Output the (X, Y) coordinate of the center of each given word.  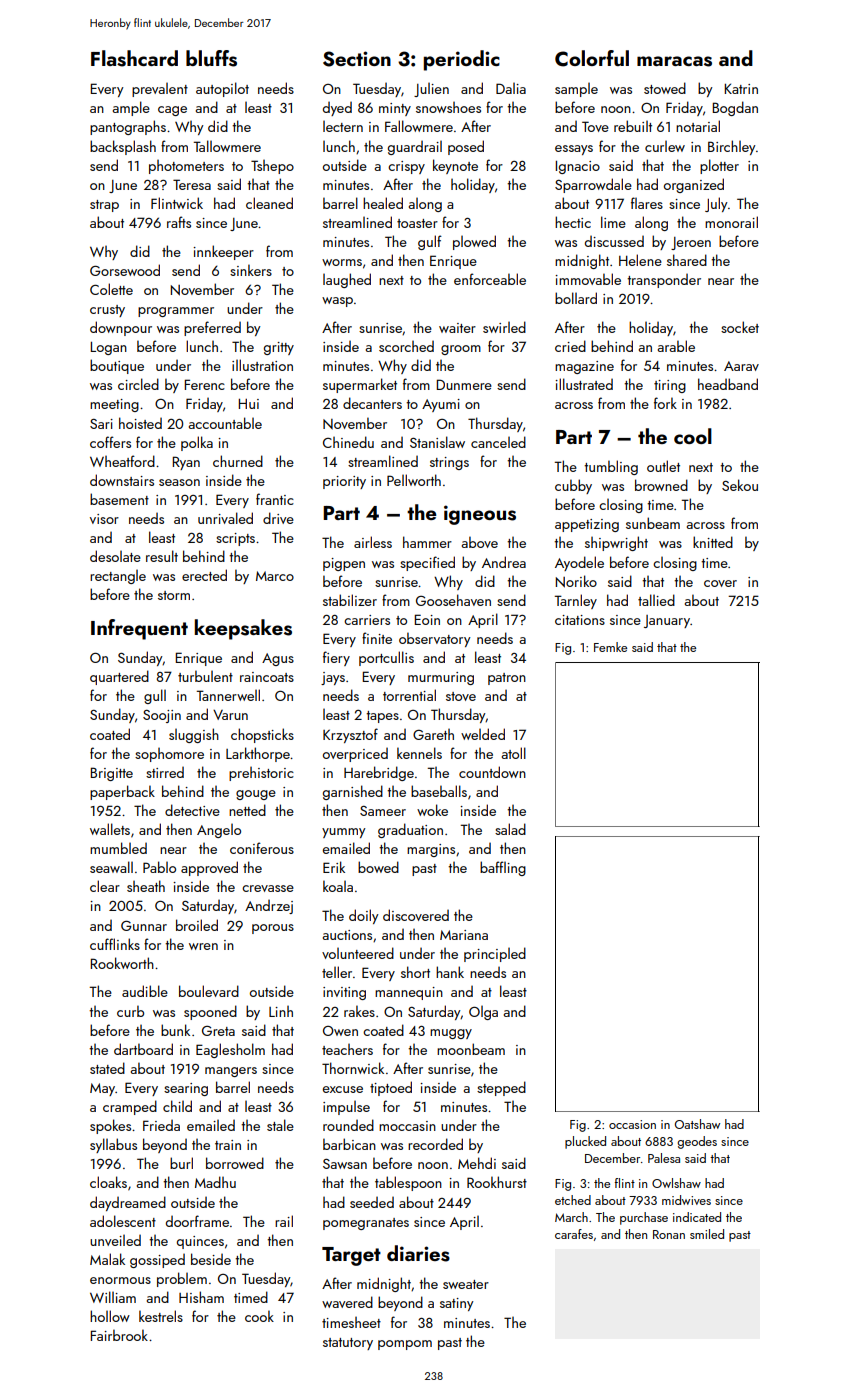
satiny (456, 1304)
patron (507, 679)
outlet (663, 466)
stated (107, 1068)
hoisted (140, 423)
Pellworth (414, 480)
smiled (707, 1234)
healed (383, 203)
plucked (585, 1142)
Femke (610, 647)
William (113, 1297)
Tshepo (272, 167)
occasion (632, 1124)
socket (740, 327)
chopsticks (262, 735)
